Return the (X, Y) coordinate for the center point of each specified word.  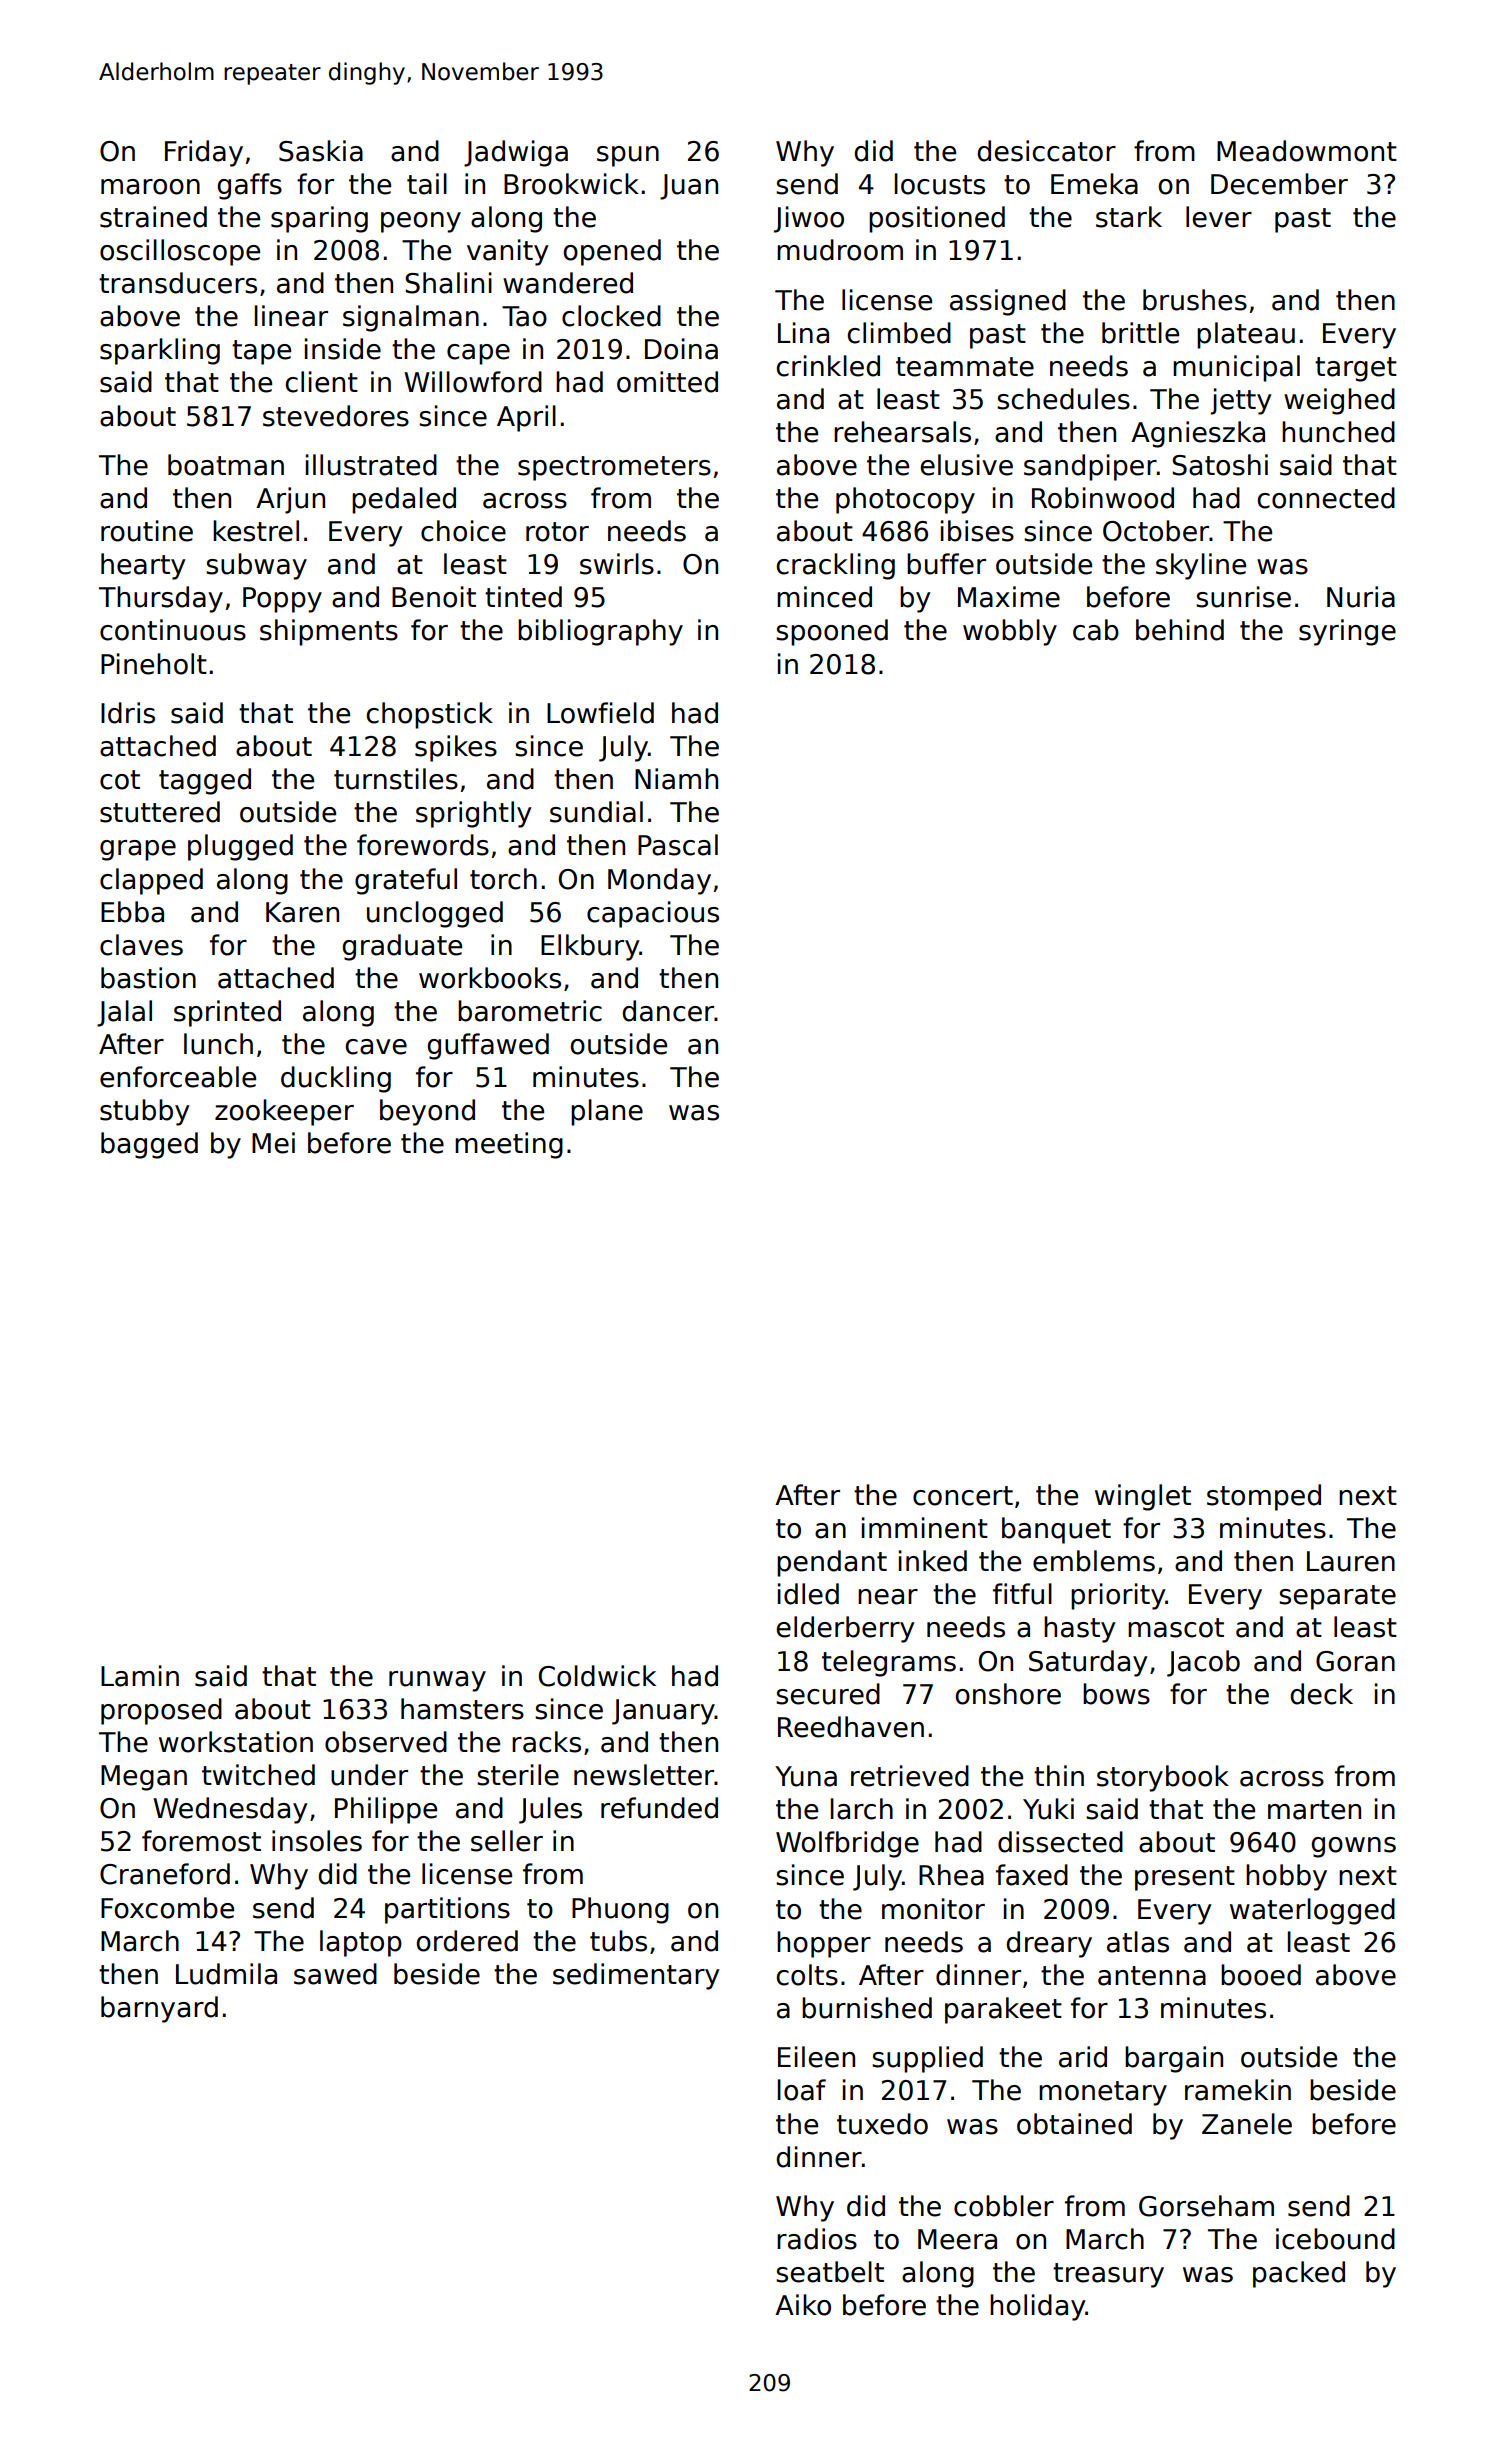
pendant (832, 1563)
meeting (509, 1145)
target (1356, 369)
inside (343, 349)
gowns (1353, 1847)
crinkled (828, 366)
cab (1096, 630)
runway (437, 1681)
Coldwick (597, 1676)
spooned (832, 632)
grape (138, 850)
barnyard (159, 2009)
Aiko (803, 2305)
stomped (1264, 1497)
